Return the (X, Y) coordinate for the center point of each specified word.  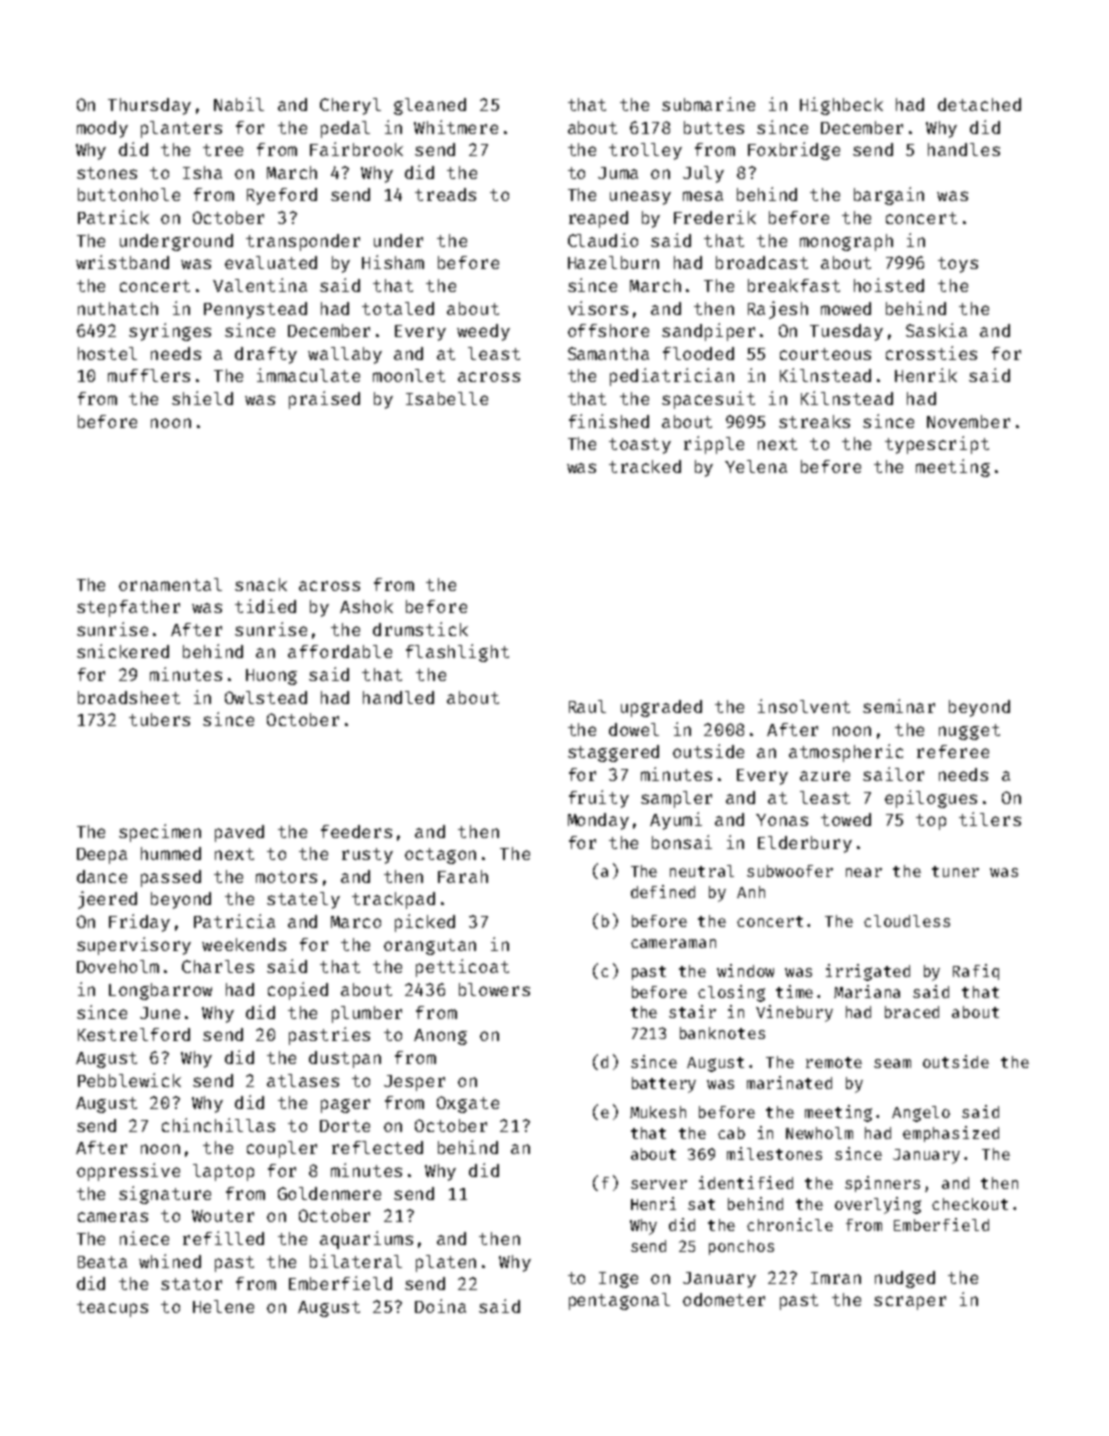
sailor (893, 774)
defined (663, 891)
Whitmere (456, 127)
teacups (112, 1309)
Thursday (149, 106)
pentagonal (619, 1301)
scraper (910, 1303)
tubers (159, 719)
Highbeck (841, 106)
